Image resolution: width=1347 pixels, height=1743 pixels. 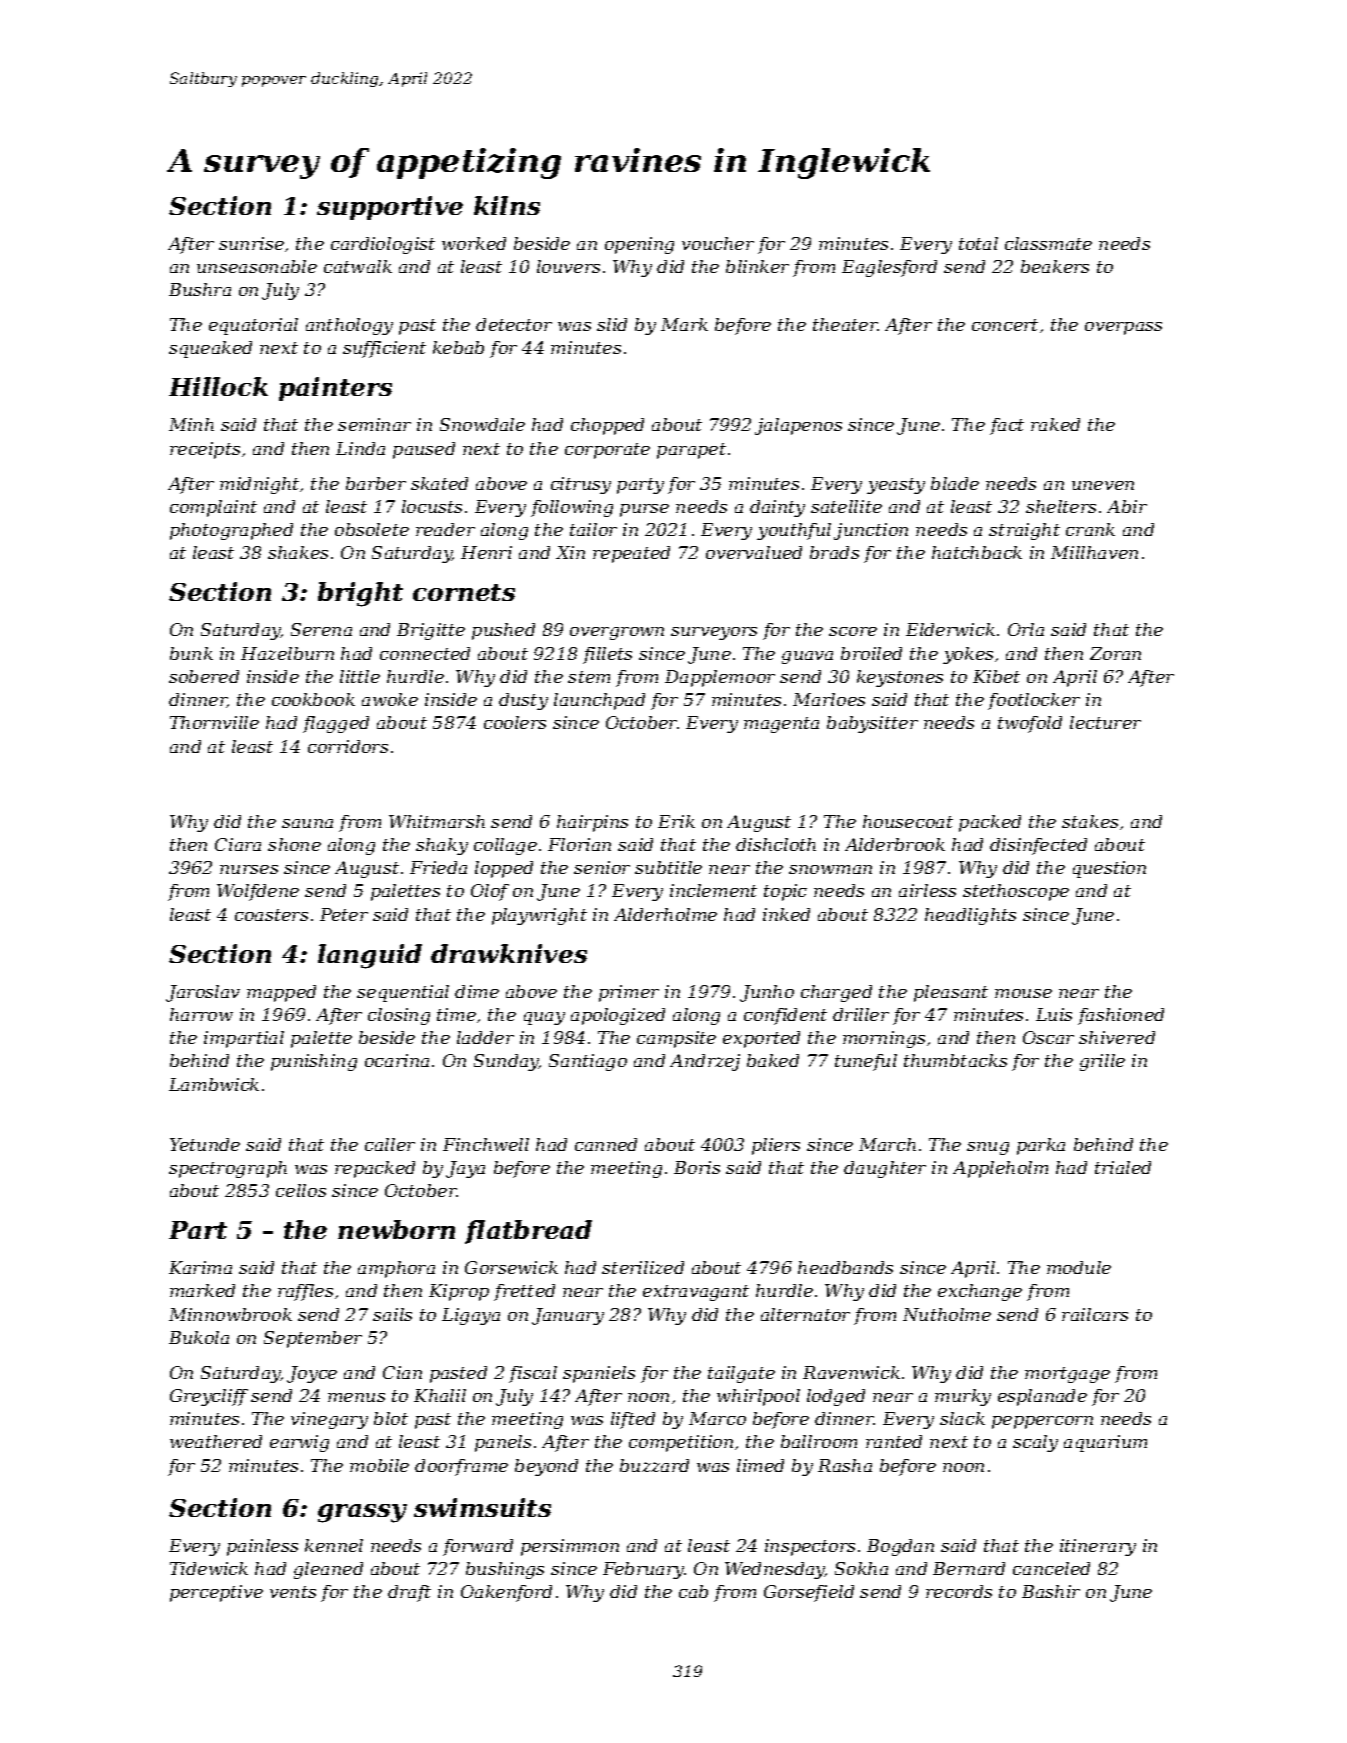 I want to click on extravagant, so click(x=696, y=1293).
